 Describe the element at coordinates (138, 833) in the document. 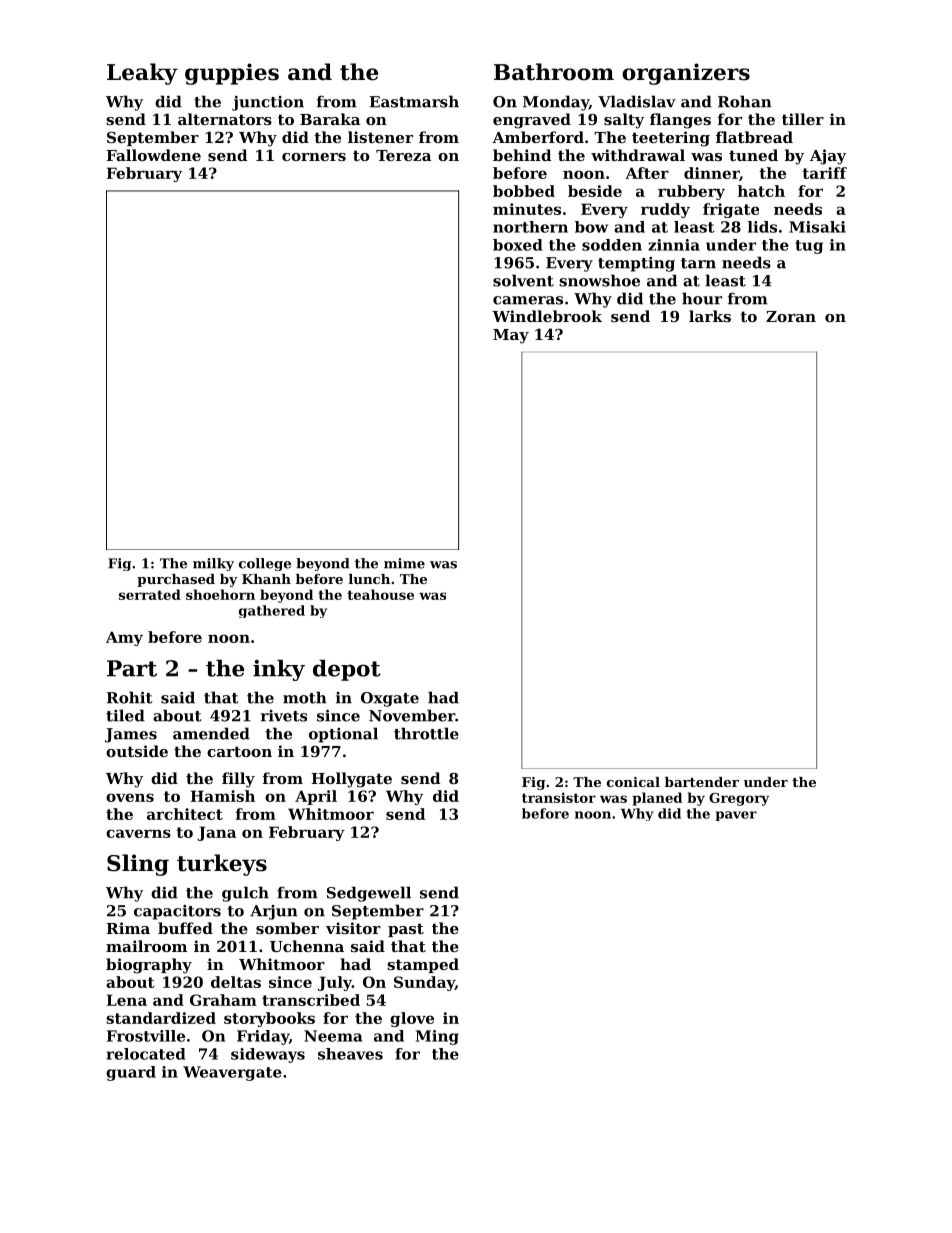

I see `caverns` at that location.
